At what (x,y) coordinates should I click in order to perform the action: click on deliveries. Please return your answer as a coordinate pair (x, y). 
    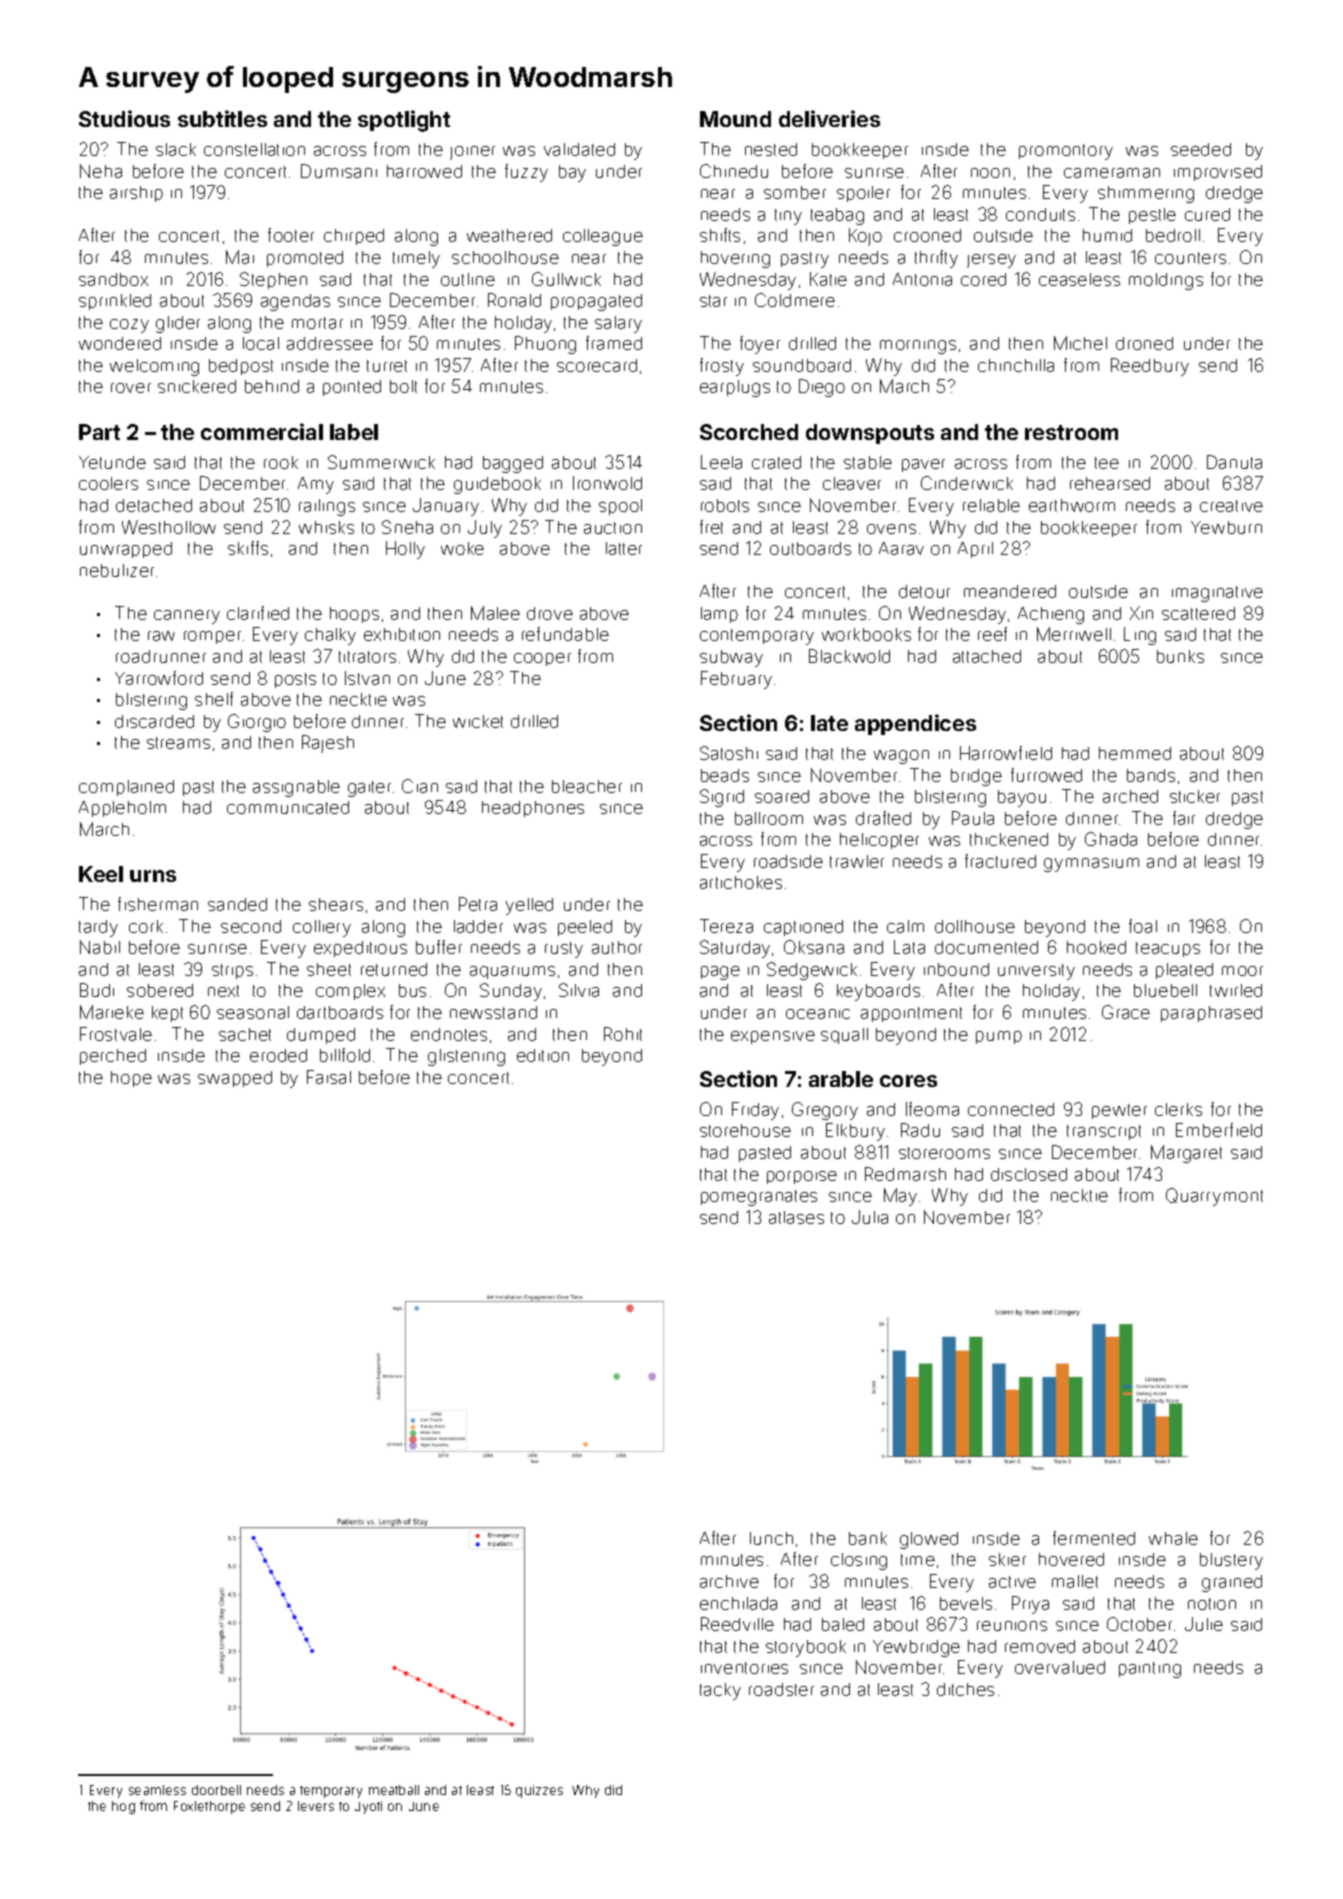
    Looking at the image, I should click on (829, 118).
